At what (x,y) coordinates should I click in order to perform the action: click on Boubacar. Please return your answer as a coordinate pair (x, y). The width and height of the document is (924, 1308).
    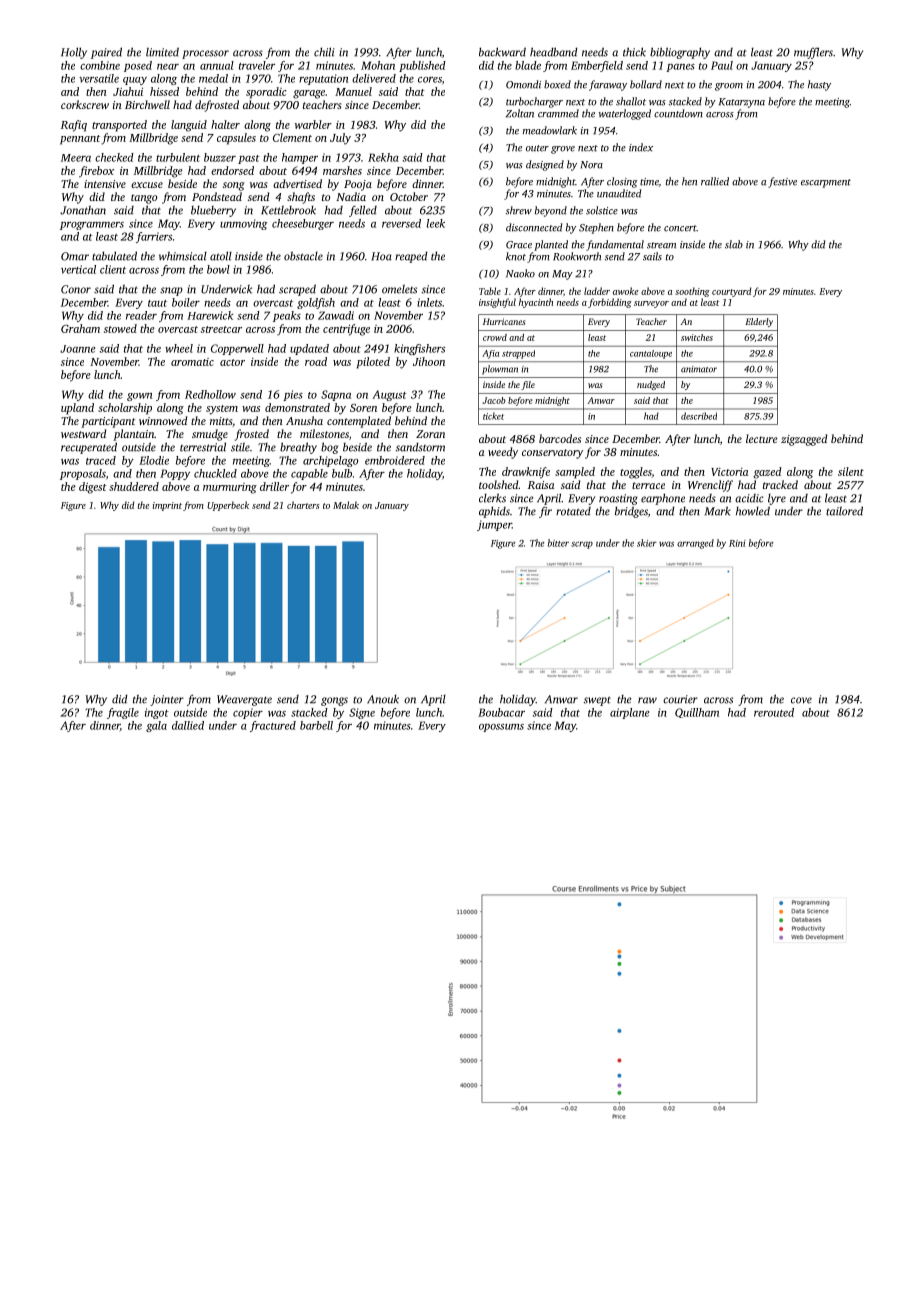
    Looking at the image, I should click on (501, 712).
